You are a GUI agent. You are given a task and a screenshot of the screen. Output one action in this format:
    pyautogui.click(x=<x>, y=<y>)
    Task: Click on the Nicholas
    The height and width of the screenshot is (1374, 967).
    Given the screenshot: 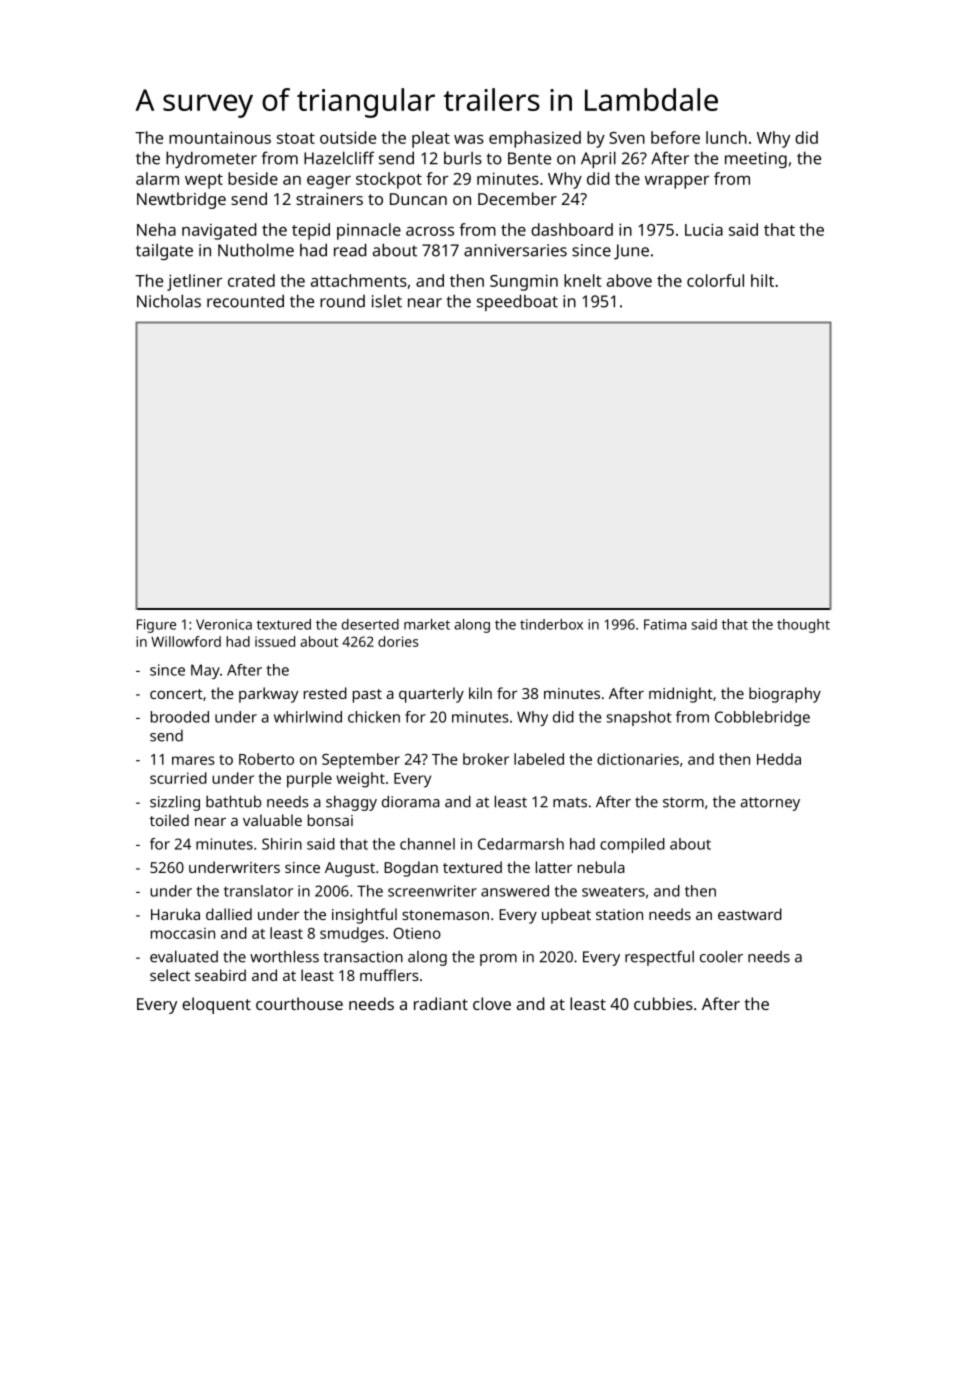 What is the action you would take?
    pyautogui.click(x=169, y=301)
